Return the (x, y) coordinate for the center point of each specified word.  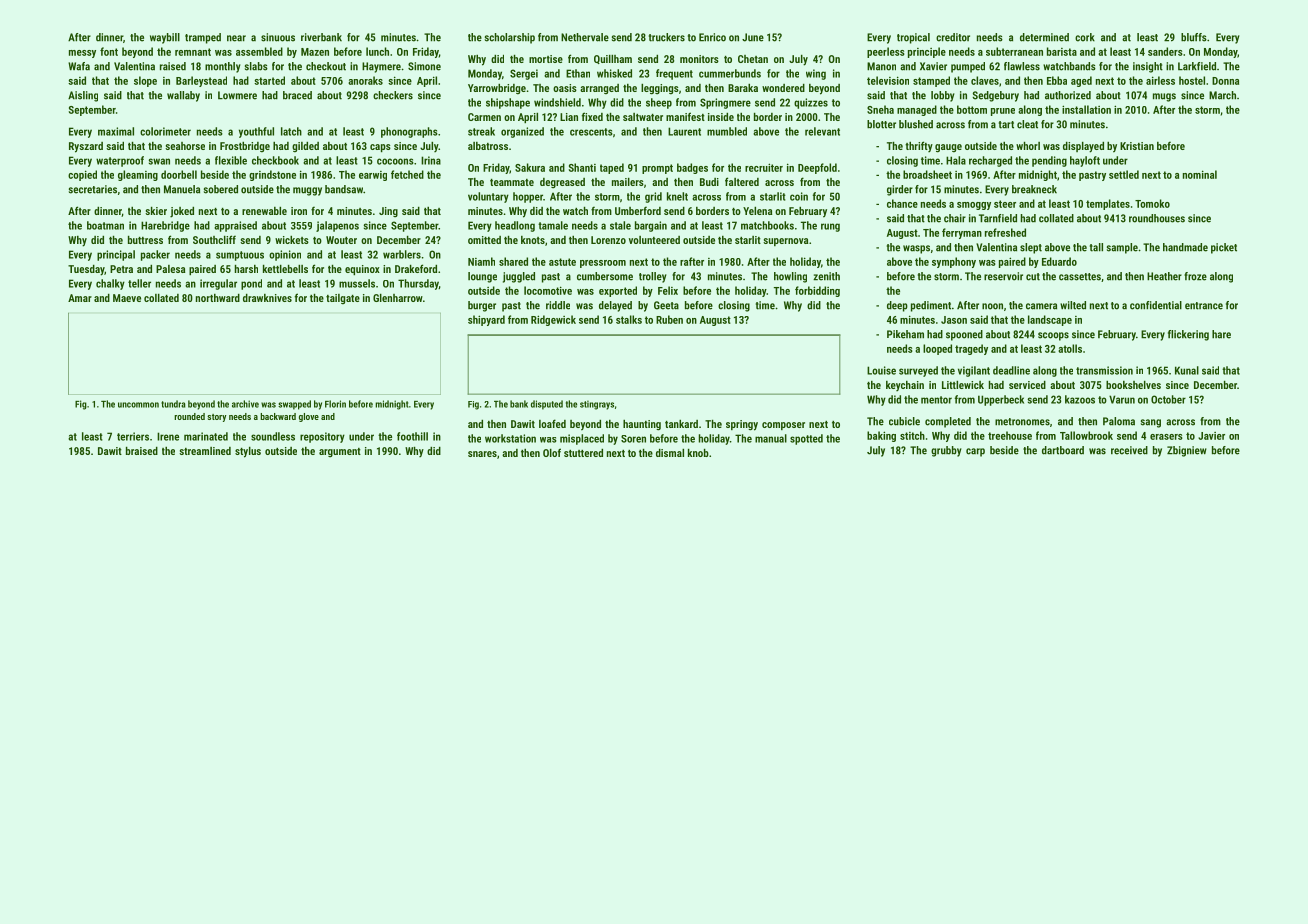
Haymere (381, 67)
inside (721, 117)
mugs (1164, 97)
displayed (1083, 147)
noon (992, 306)
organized (522, 132)
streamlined (205, 451)
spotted (806, 439)
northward (218, 298)
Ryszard (86, 147)
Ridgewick (553, 320)
